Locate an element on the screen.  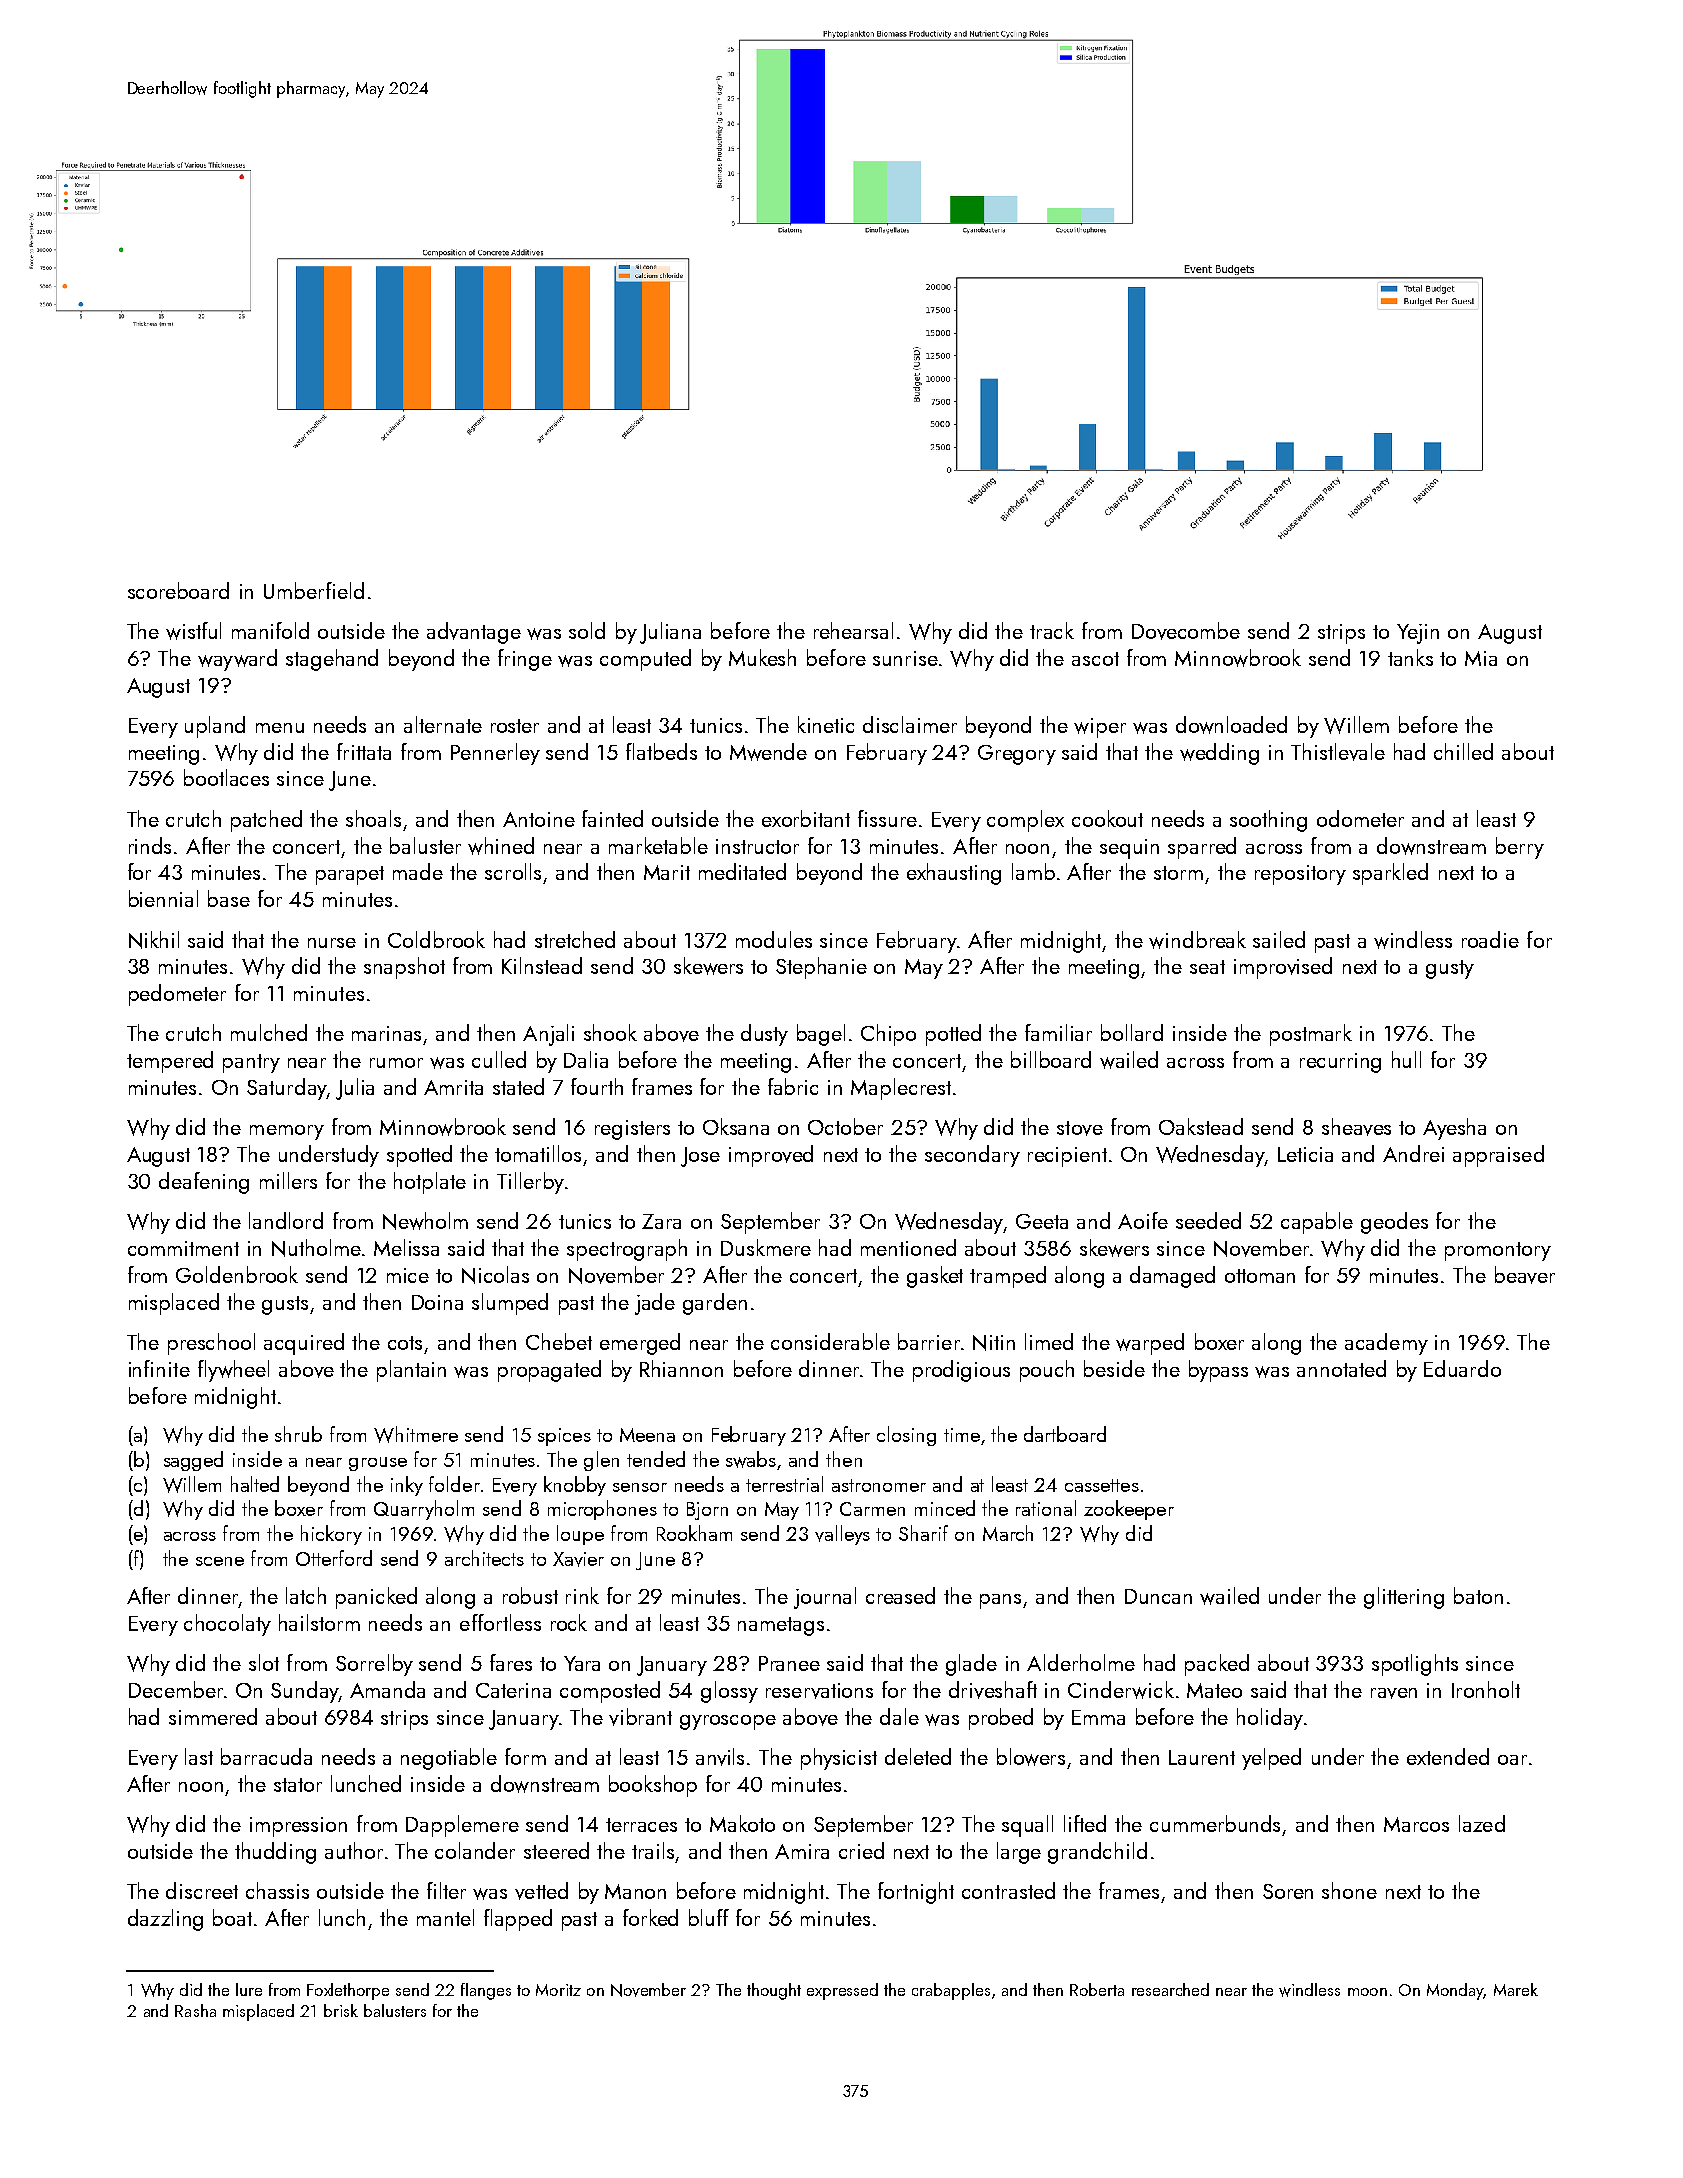
boat is located at coordinates (232, 1917).
